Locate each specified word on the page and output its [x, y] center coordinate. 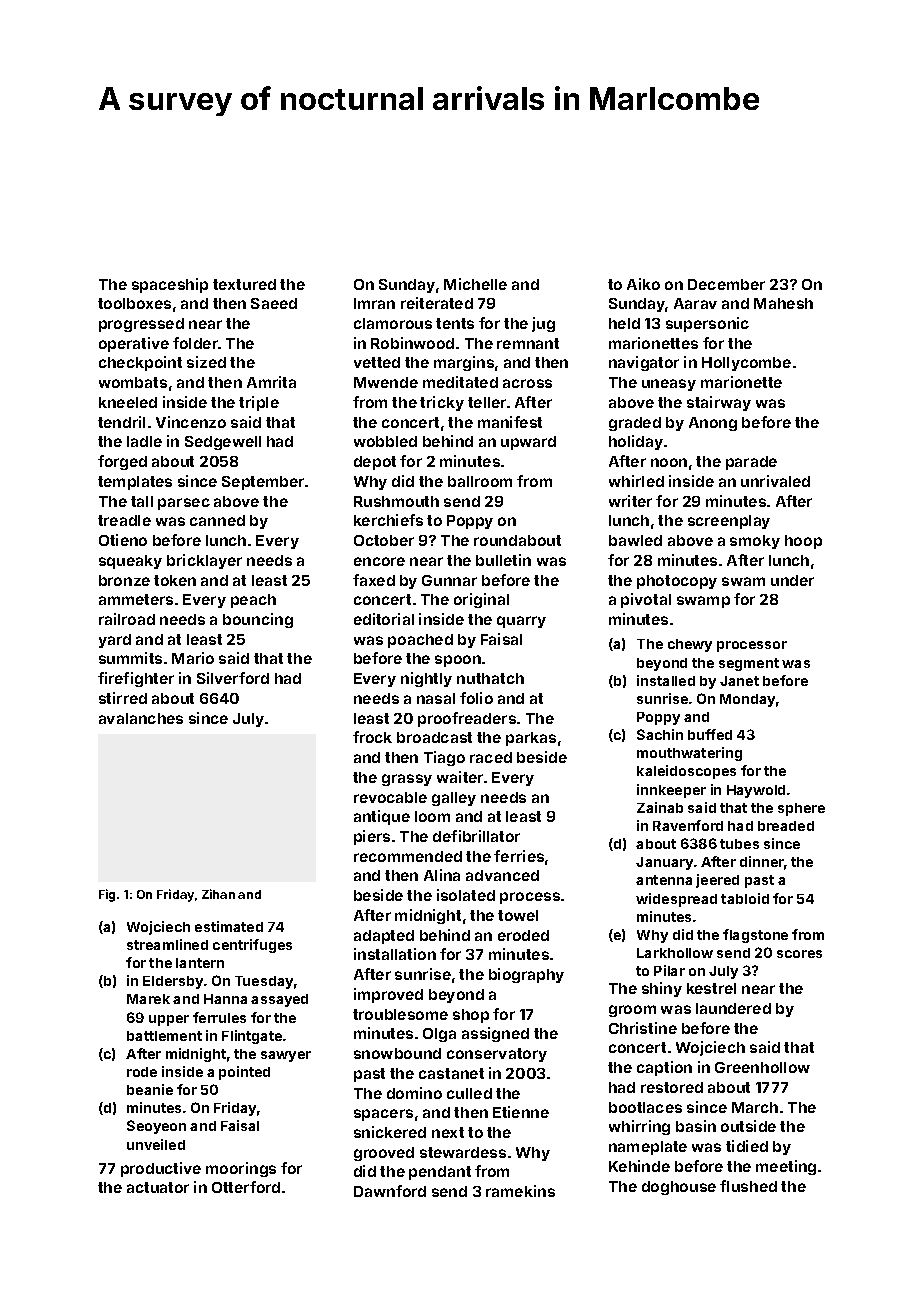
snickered [390, 1132]
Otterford [246, 1187]
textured [244, 284]
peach [253, 601]
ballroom [480, 481]
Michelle [475, 284]
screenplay [729, 522]
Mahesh [783, 303]
